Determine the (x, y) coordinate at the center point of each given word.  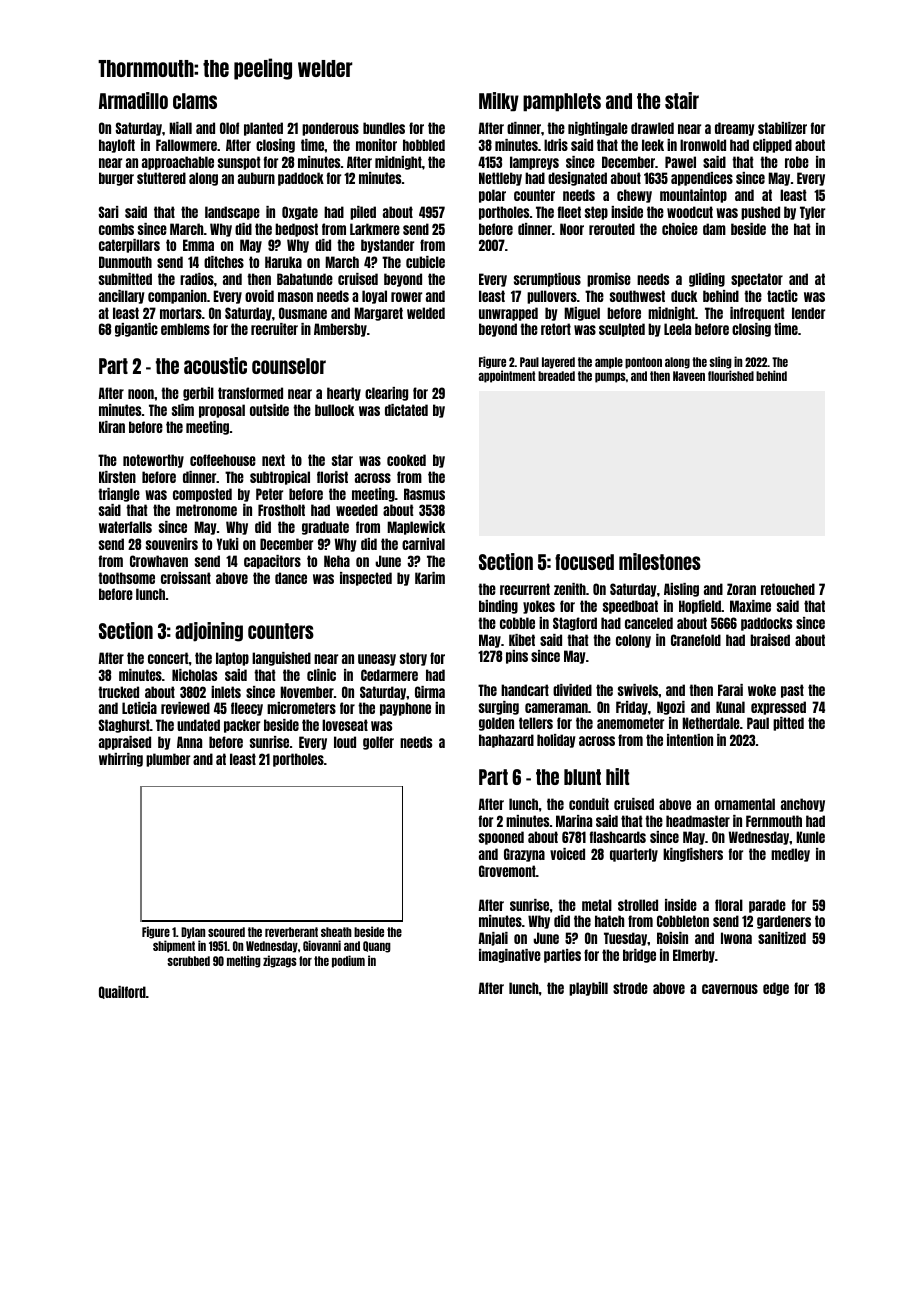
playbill (588, 989)
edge (776, 989)
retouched (788, 589)
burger (116, 179)
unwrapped (508, 314)
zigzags (280, 961)
